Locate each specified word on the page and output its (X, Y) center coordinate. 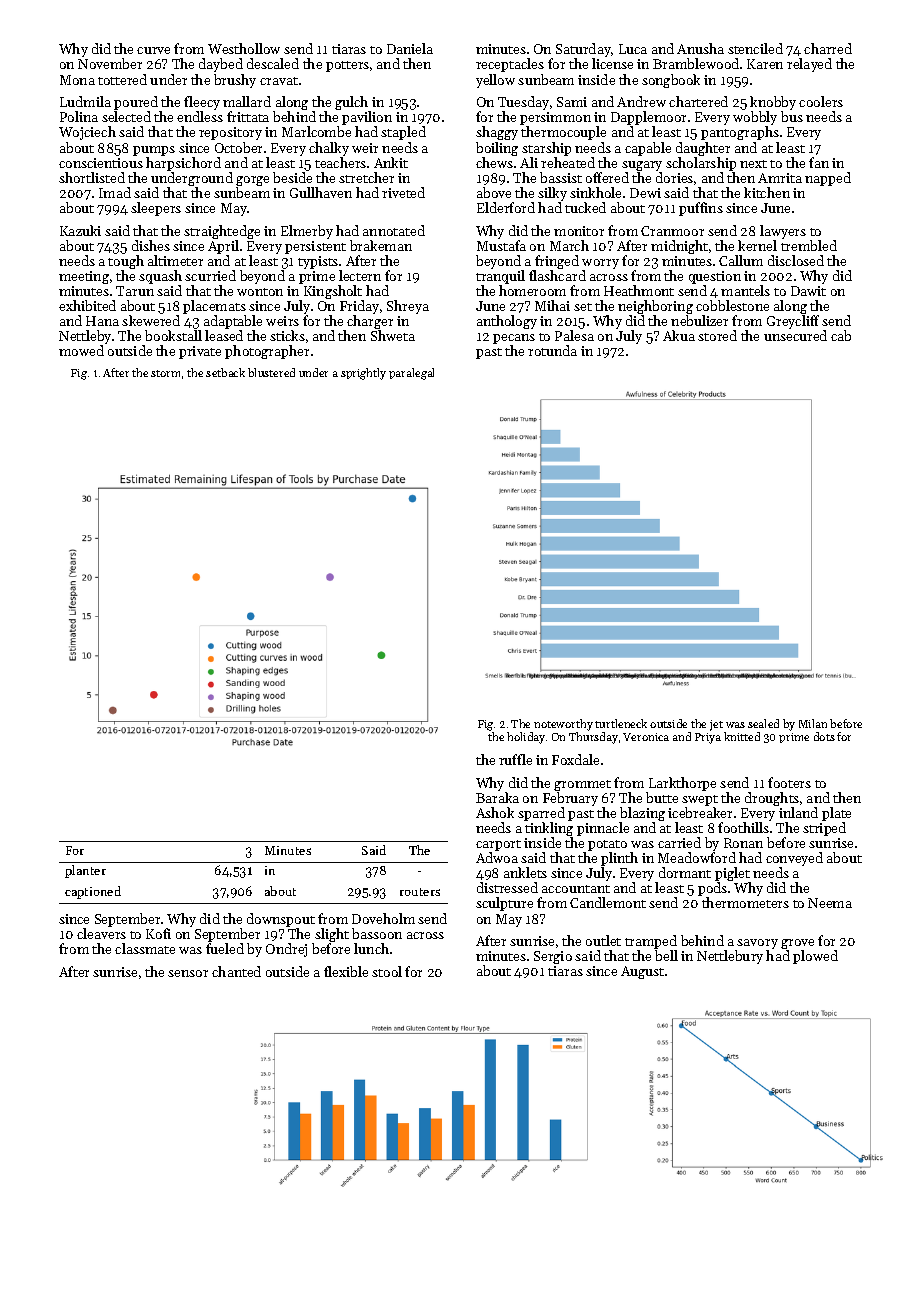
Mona (77, 80)
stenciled (755, 48)
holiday (526, 738)
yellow (495, 81)
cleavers (101, 933)
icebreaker (700, 812)
